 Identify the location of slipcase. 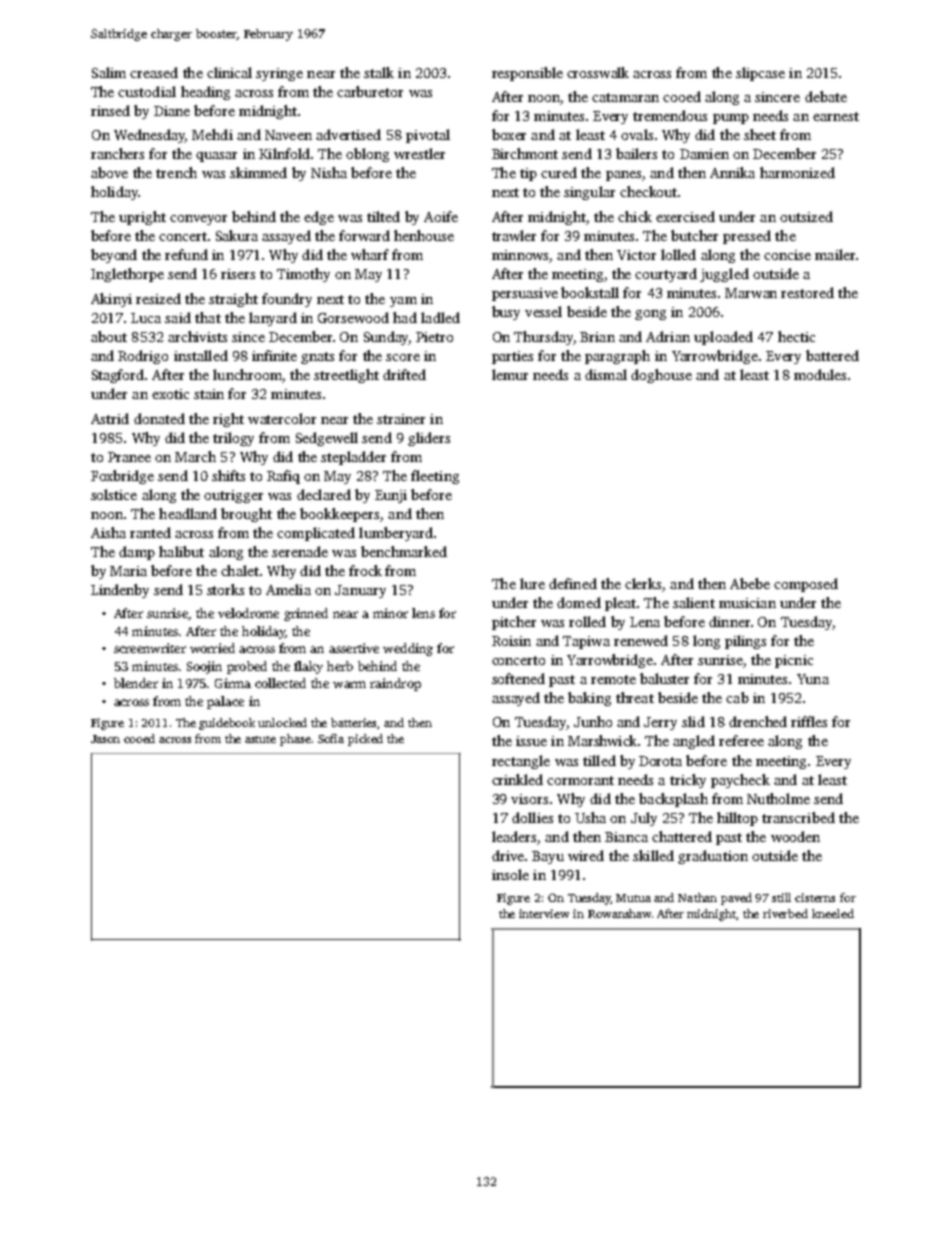
(760, 74).
